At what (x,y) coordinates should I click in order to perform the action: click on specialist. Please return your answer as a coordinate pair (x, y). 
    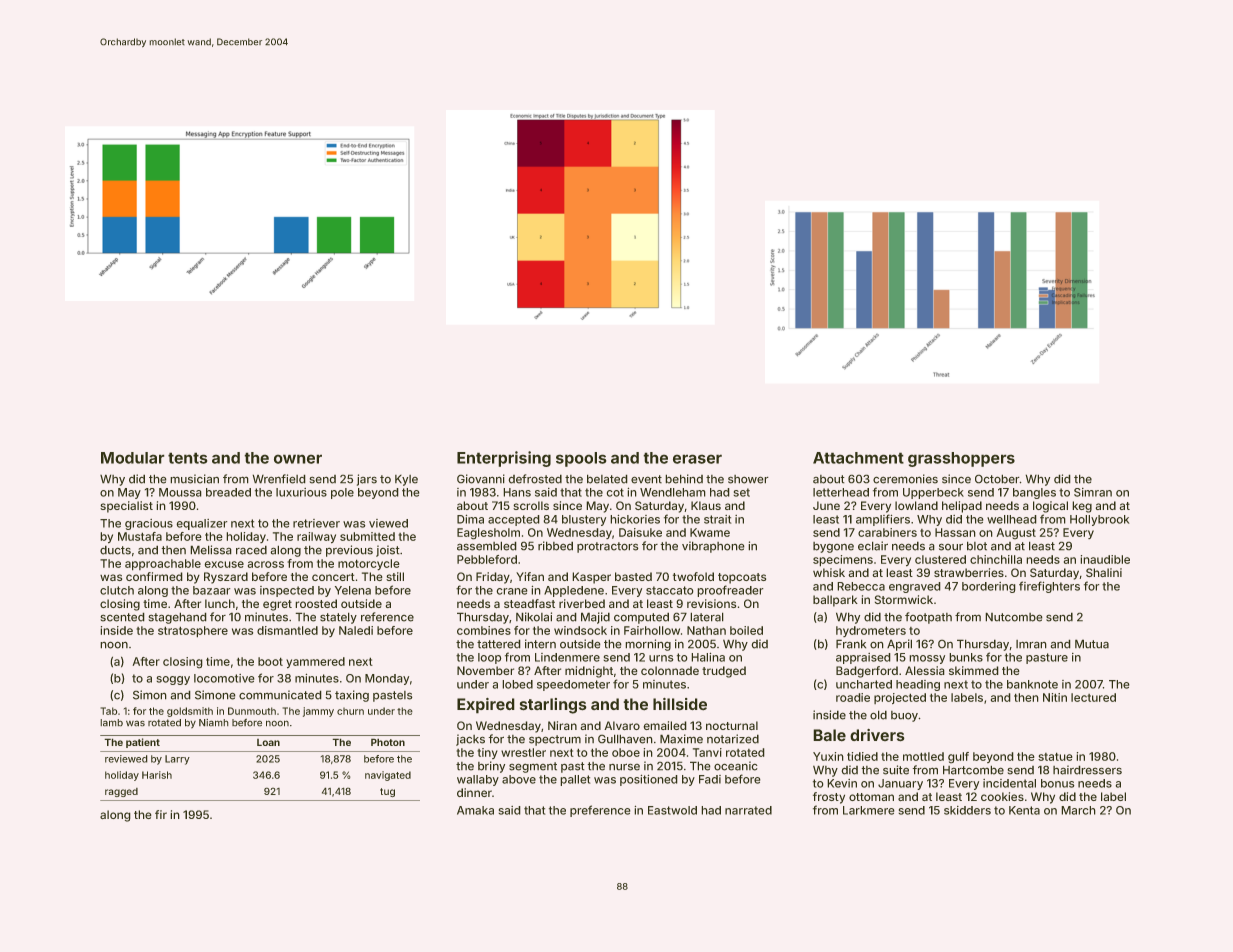
    Looking at the image, I should click on (126, 507).
